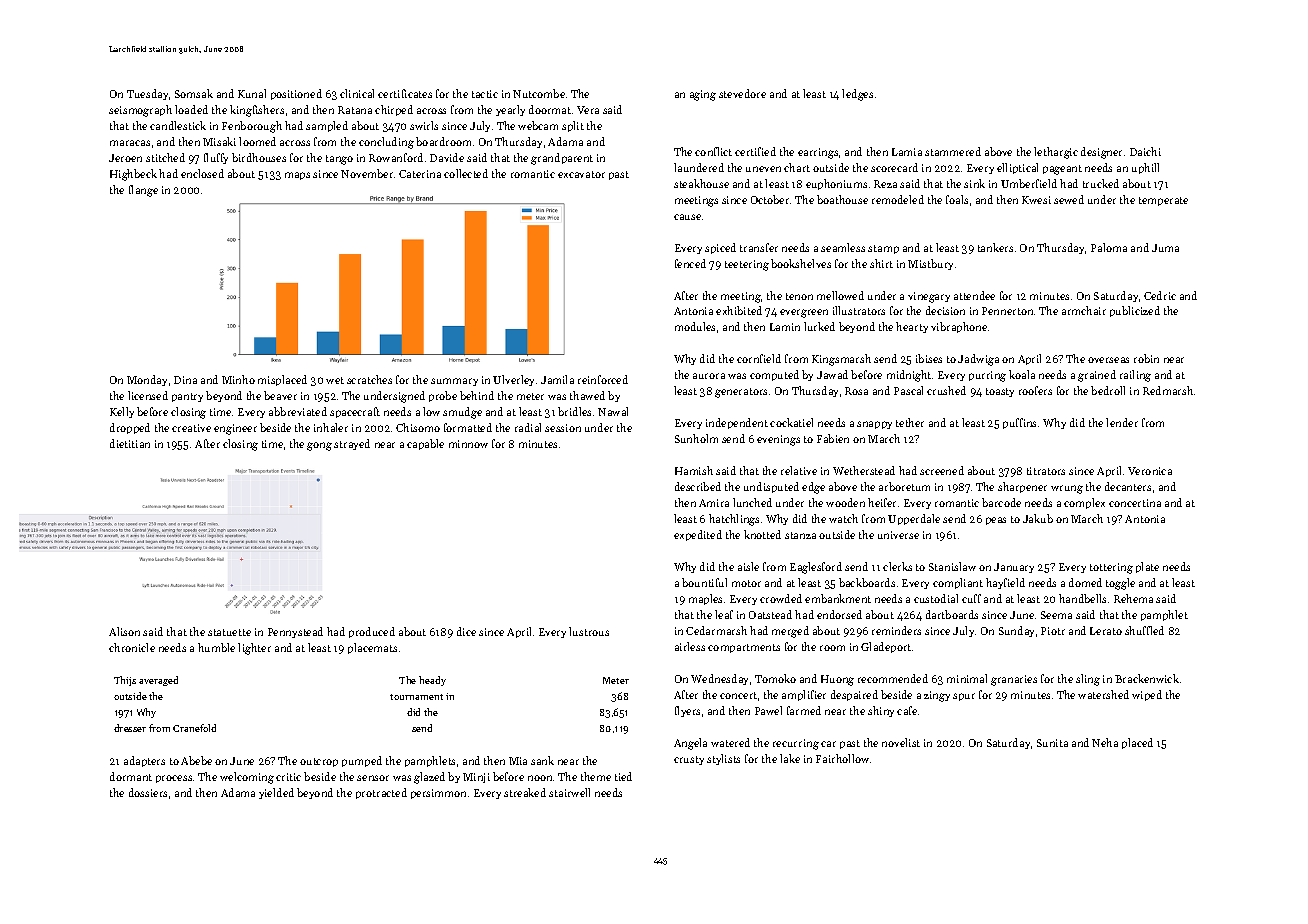 Image resolution: width=1308 pixels, height=924 pixels. What do you see at coordinates (148, 792) in the page?
I see `dossiers` at bounding box center [148, 792].
